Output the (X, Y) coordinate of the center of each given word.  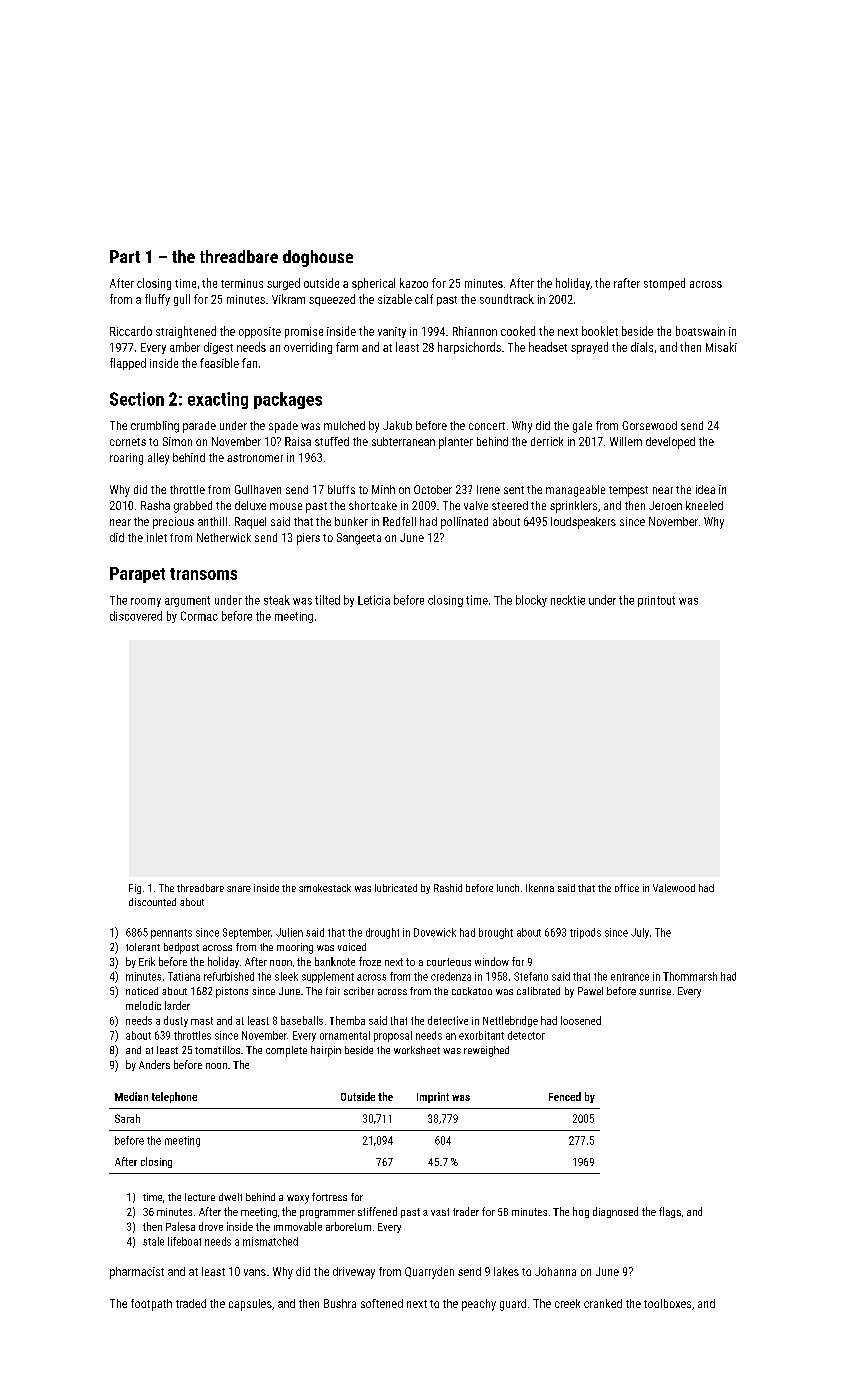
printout (656, 601)
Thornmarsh (690, 976)
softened (382, 1303)
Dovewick (435, 932)
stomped (664, 284)
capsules (250, 1305)
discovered (136, 616)
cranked (603, 1303)
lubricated (396, 888)
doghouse (318, 258)
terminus (242, 283)
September (247, 933)
